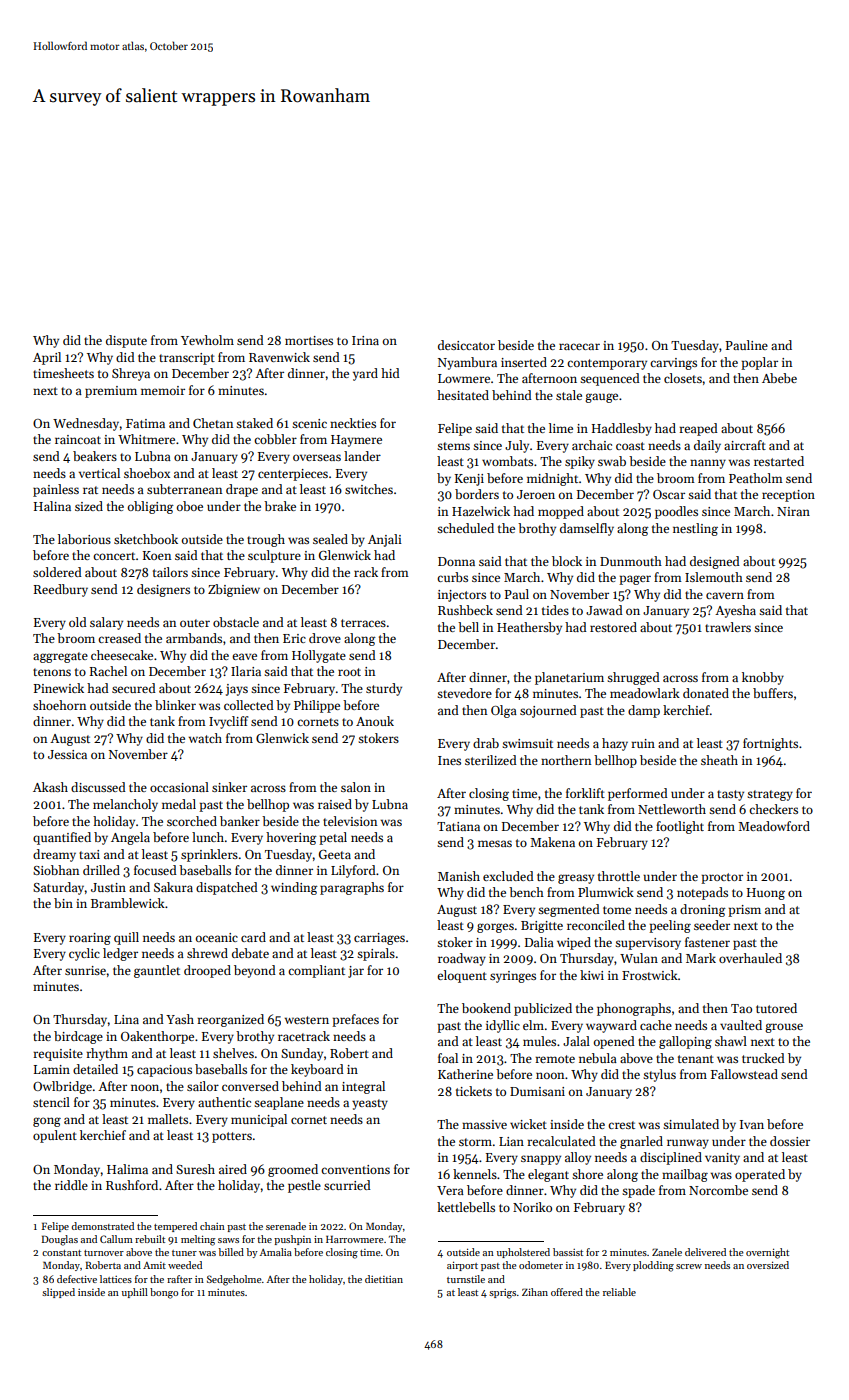 This screenshot has height=1400, width=849. I want to click on desiccator, so click(466, 345).
